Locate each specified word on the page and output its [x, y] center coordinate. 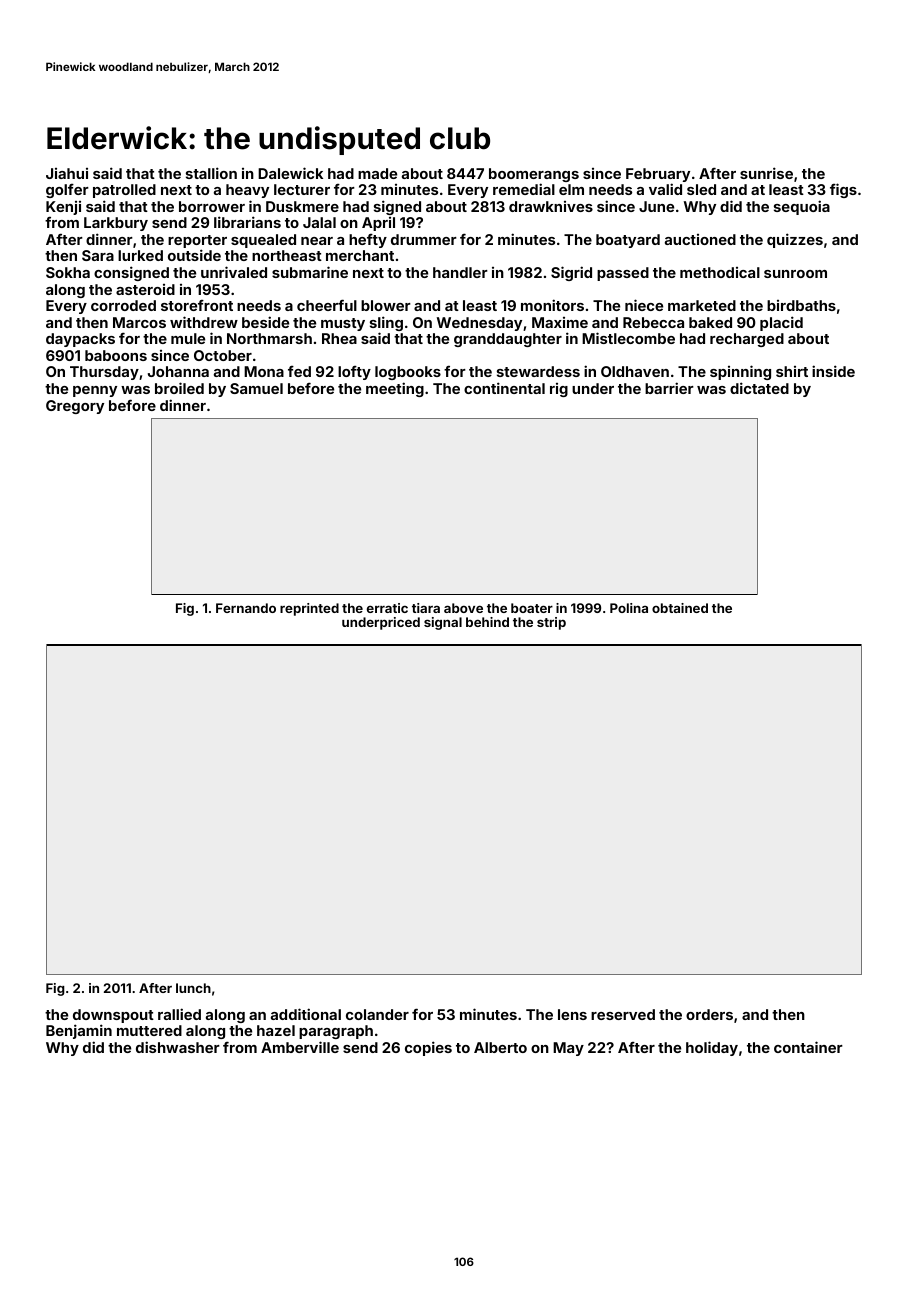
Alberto [500, 1047]
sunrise [766, 173]
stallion [211, 173]
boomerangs [534, 175]
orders [709, 1014]
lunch [193, 988]
